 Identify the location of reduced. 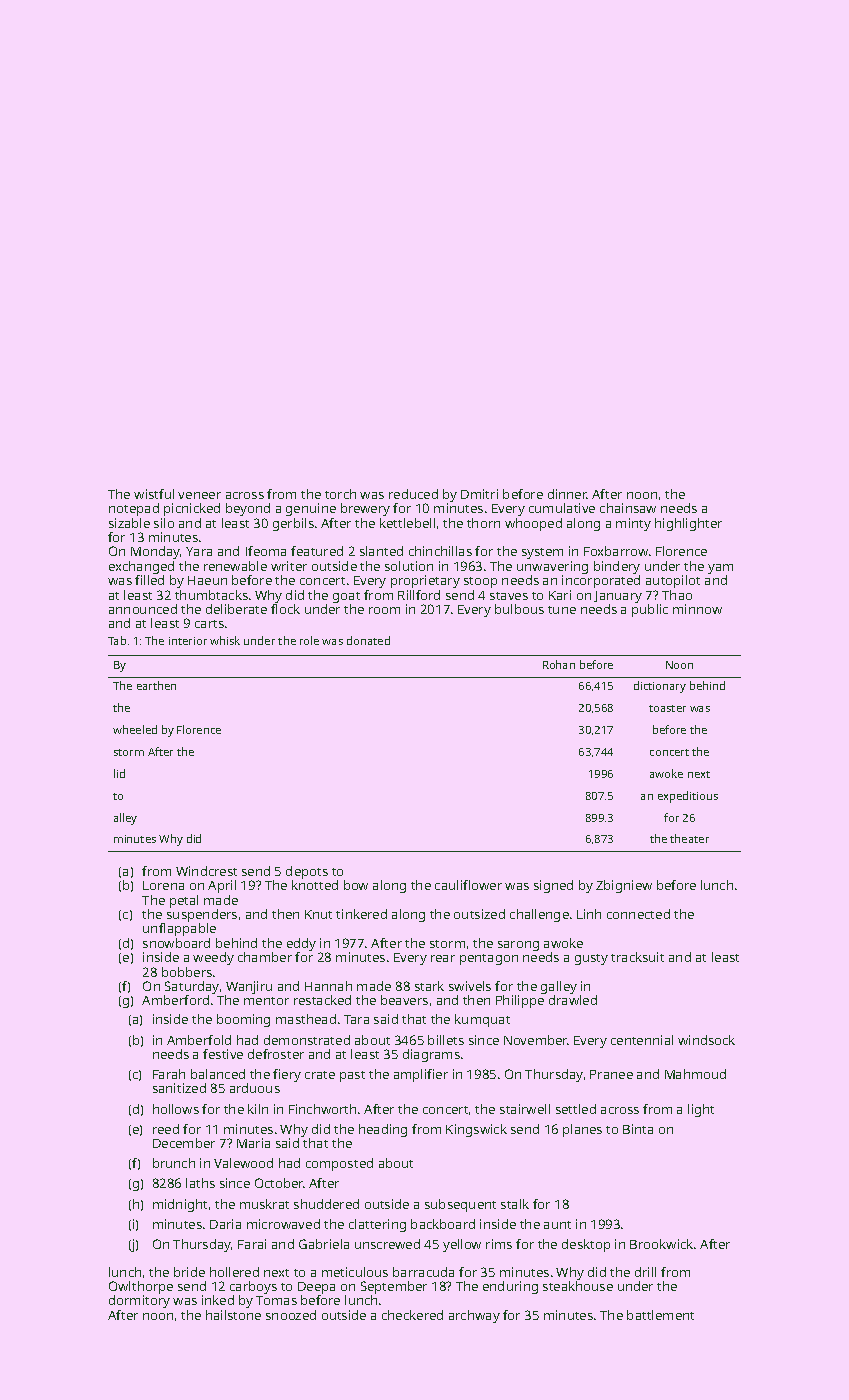
(413, 494).
